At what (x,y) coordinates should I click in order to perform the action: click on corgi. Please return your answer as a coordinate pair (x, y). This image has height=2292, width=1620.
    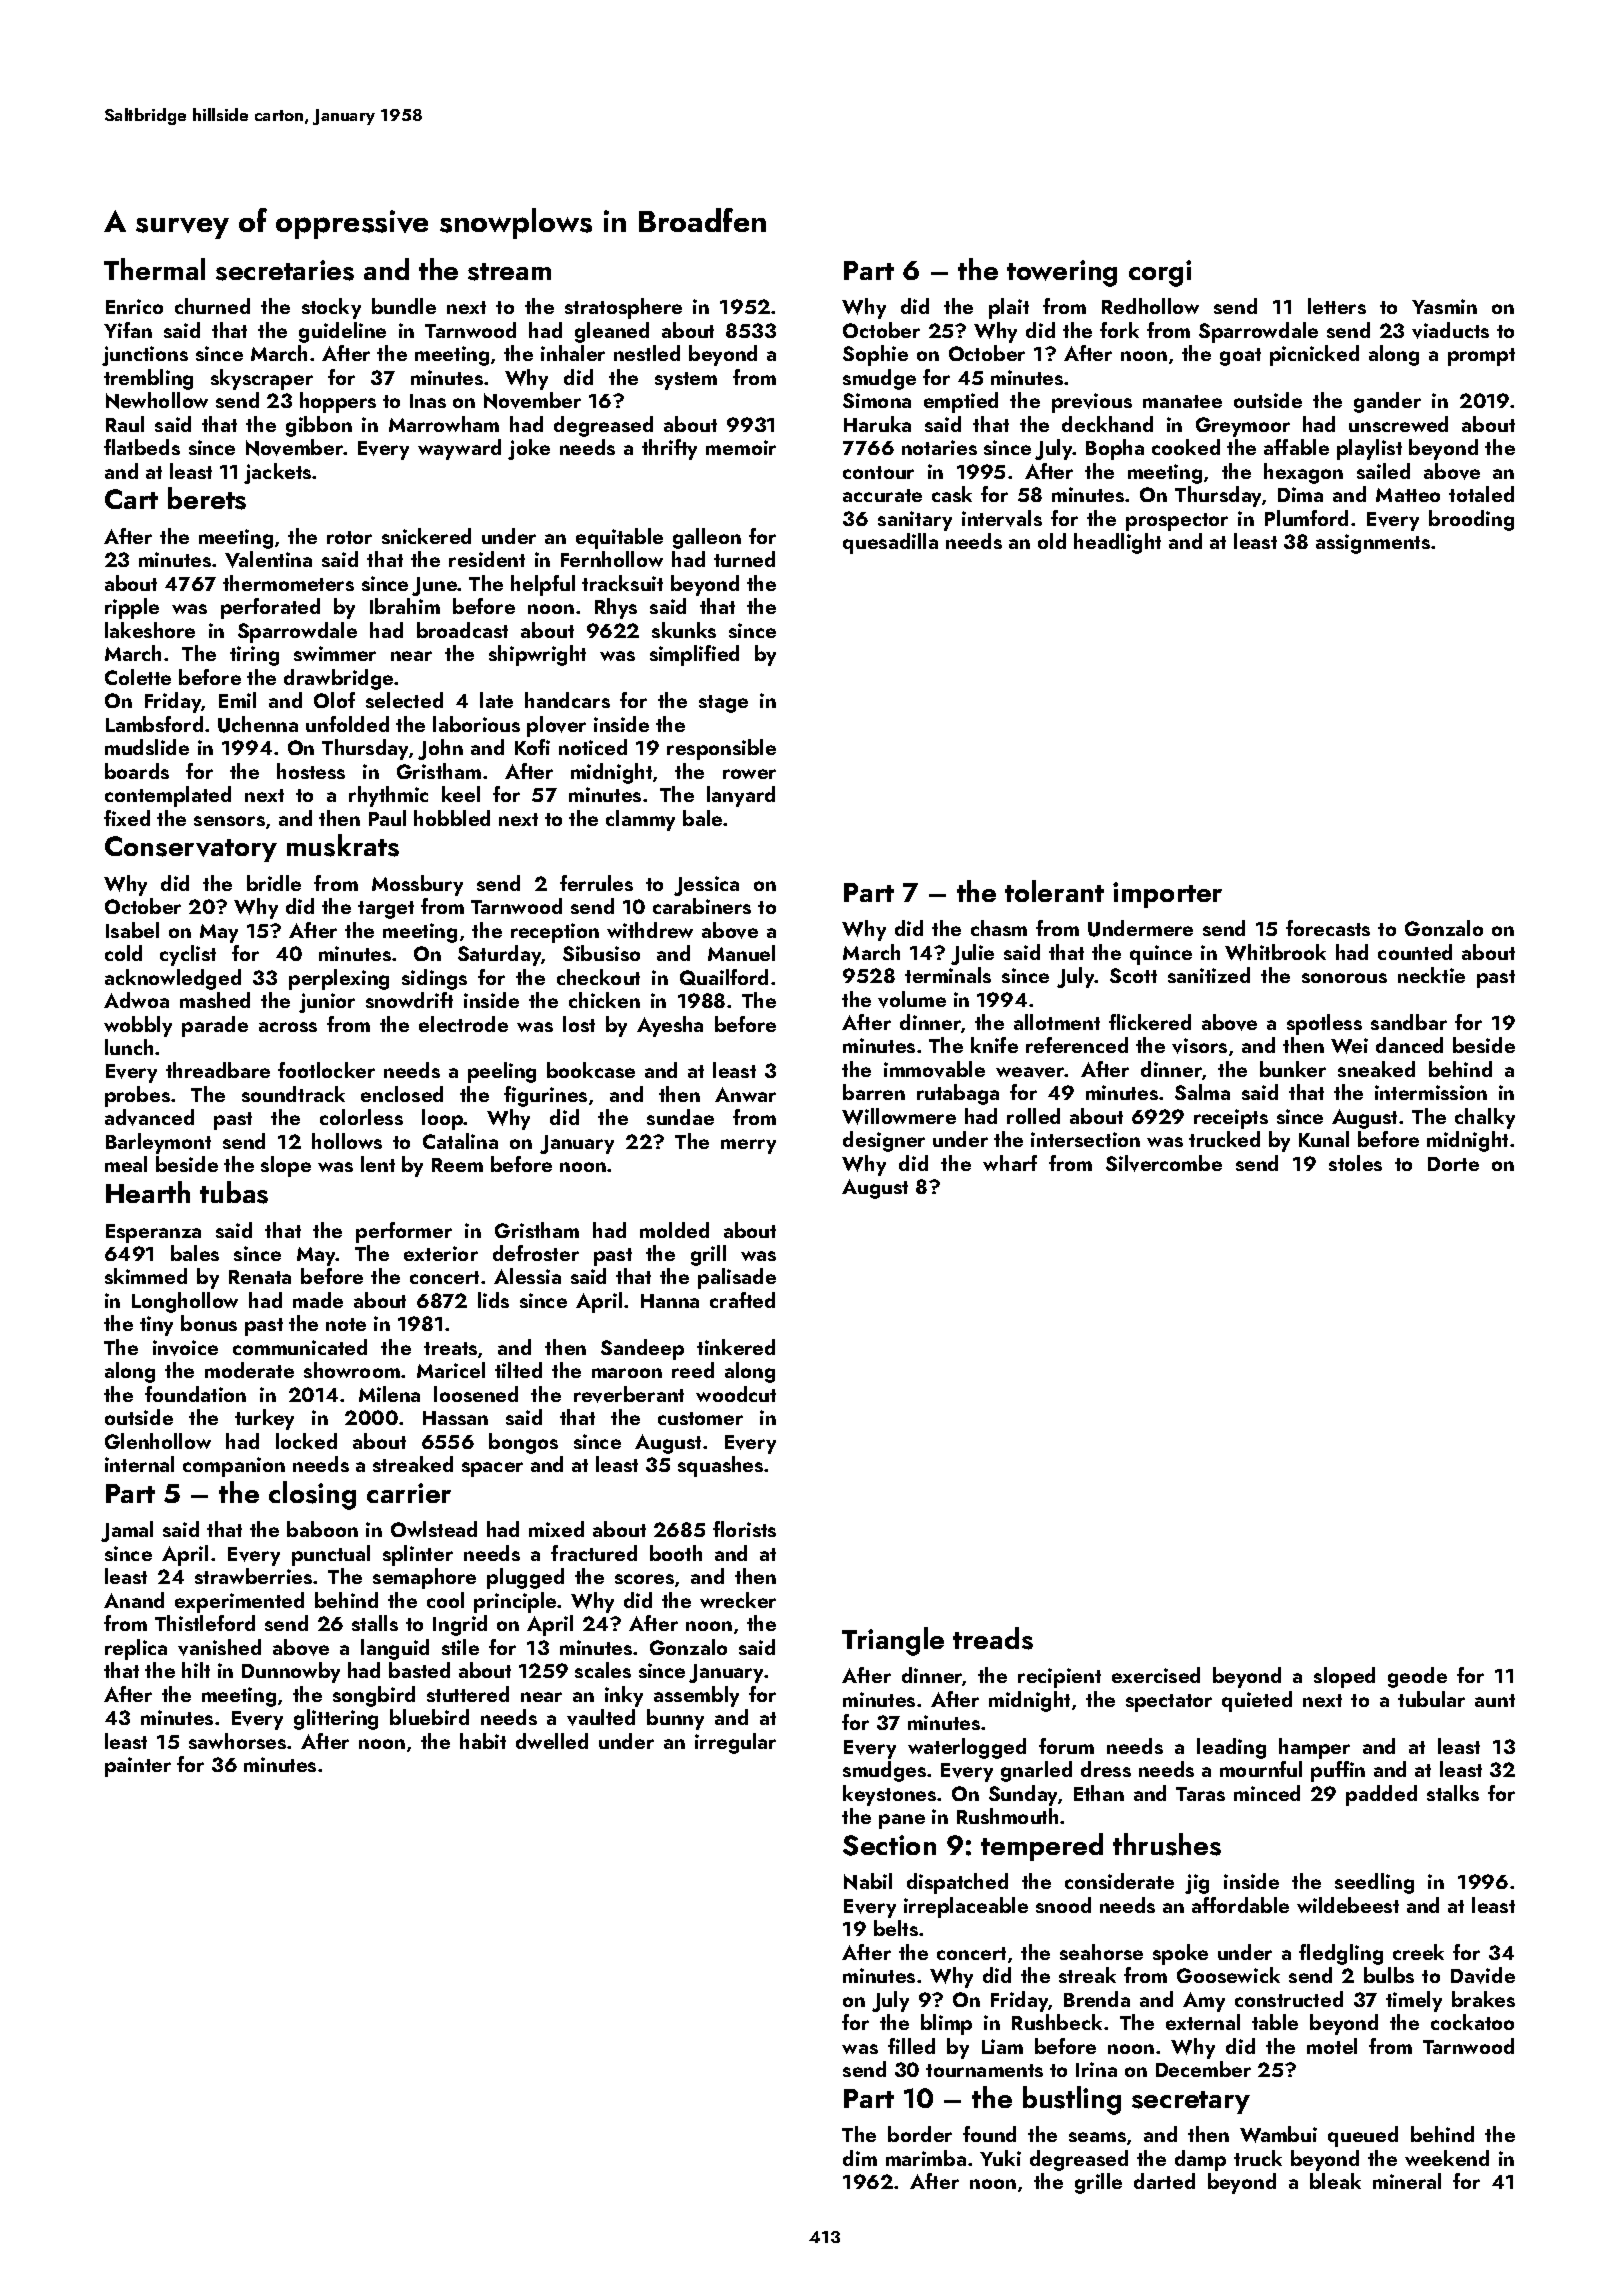
    Looking at the image, I should click on (1160, 273).
